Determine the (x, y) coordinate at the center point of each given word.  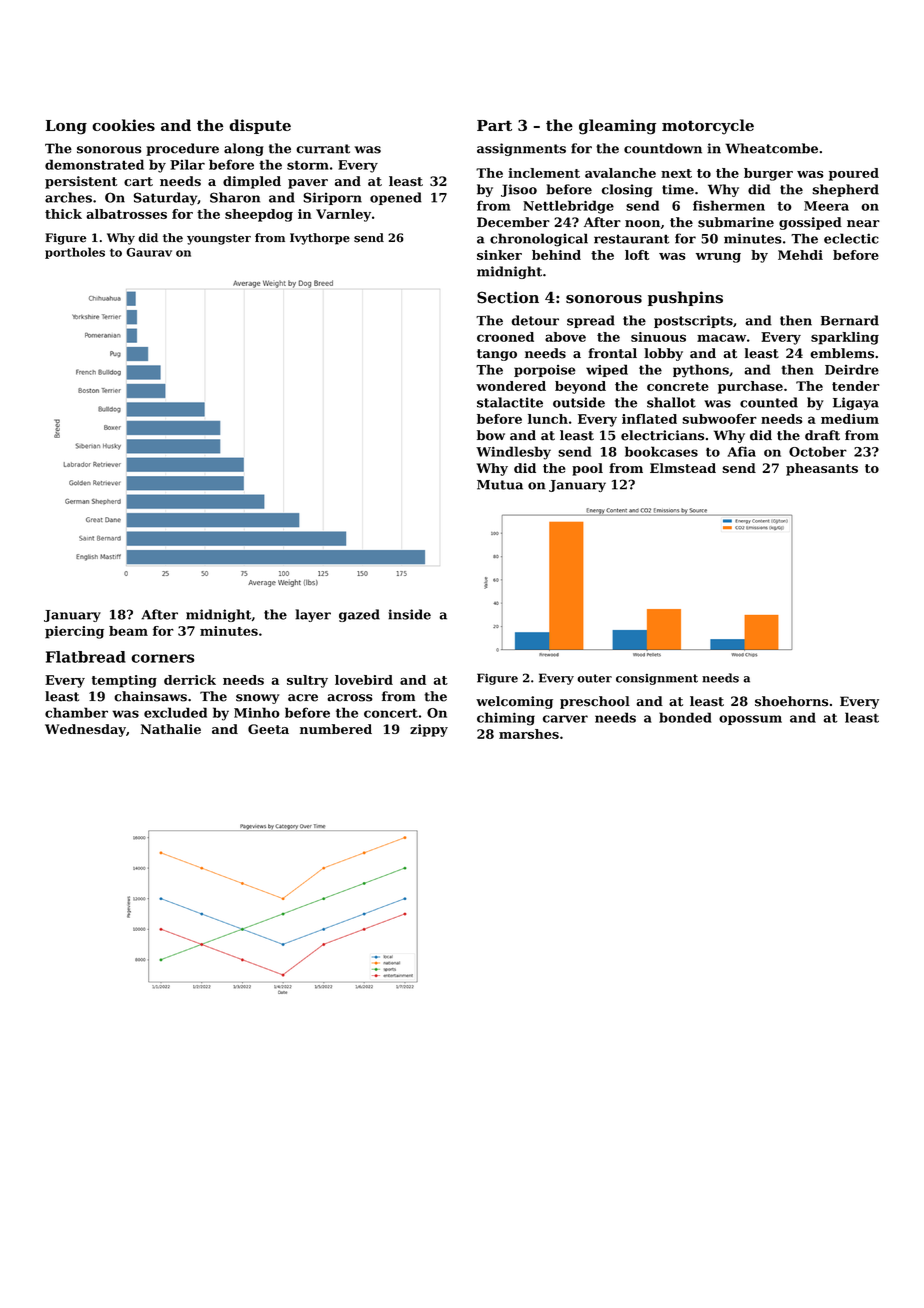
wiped (607, 370)
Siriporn (332, 198)
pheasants (822, 469)
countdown (663, 148)
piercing (74, 632)
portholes (75, 253)
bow (491, 435)
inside (409, 614)
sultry (307, 681)
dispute (260, 126)
